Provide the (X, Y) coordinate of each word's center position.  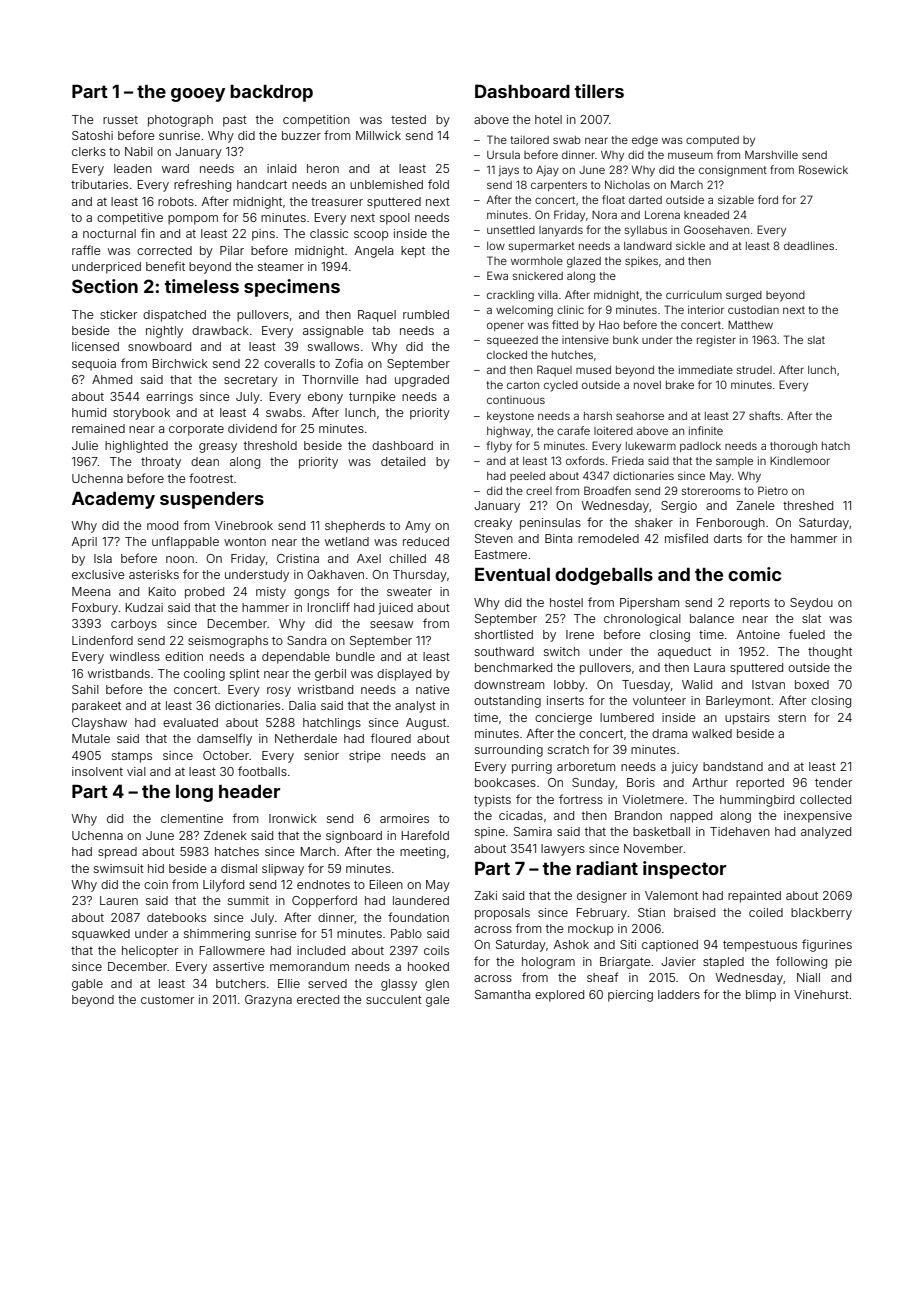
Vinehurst (821, 994)
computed (712, 141)
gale (438, 1001)
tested (408, 119)
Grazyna (268, 1001)
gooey (198, 95)
